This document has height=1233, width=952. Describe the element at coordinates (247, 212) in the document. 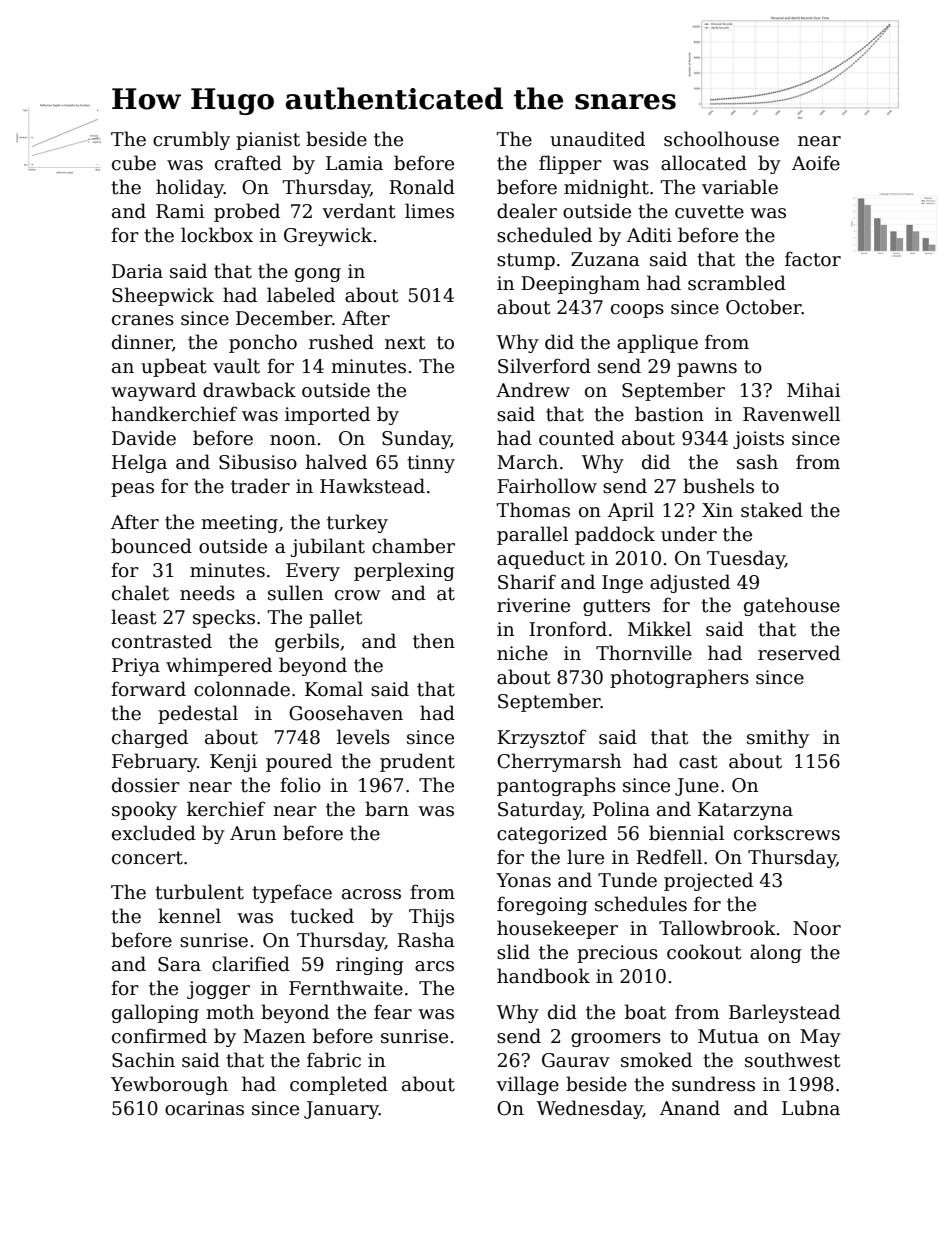

I see `probed` at that location.
